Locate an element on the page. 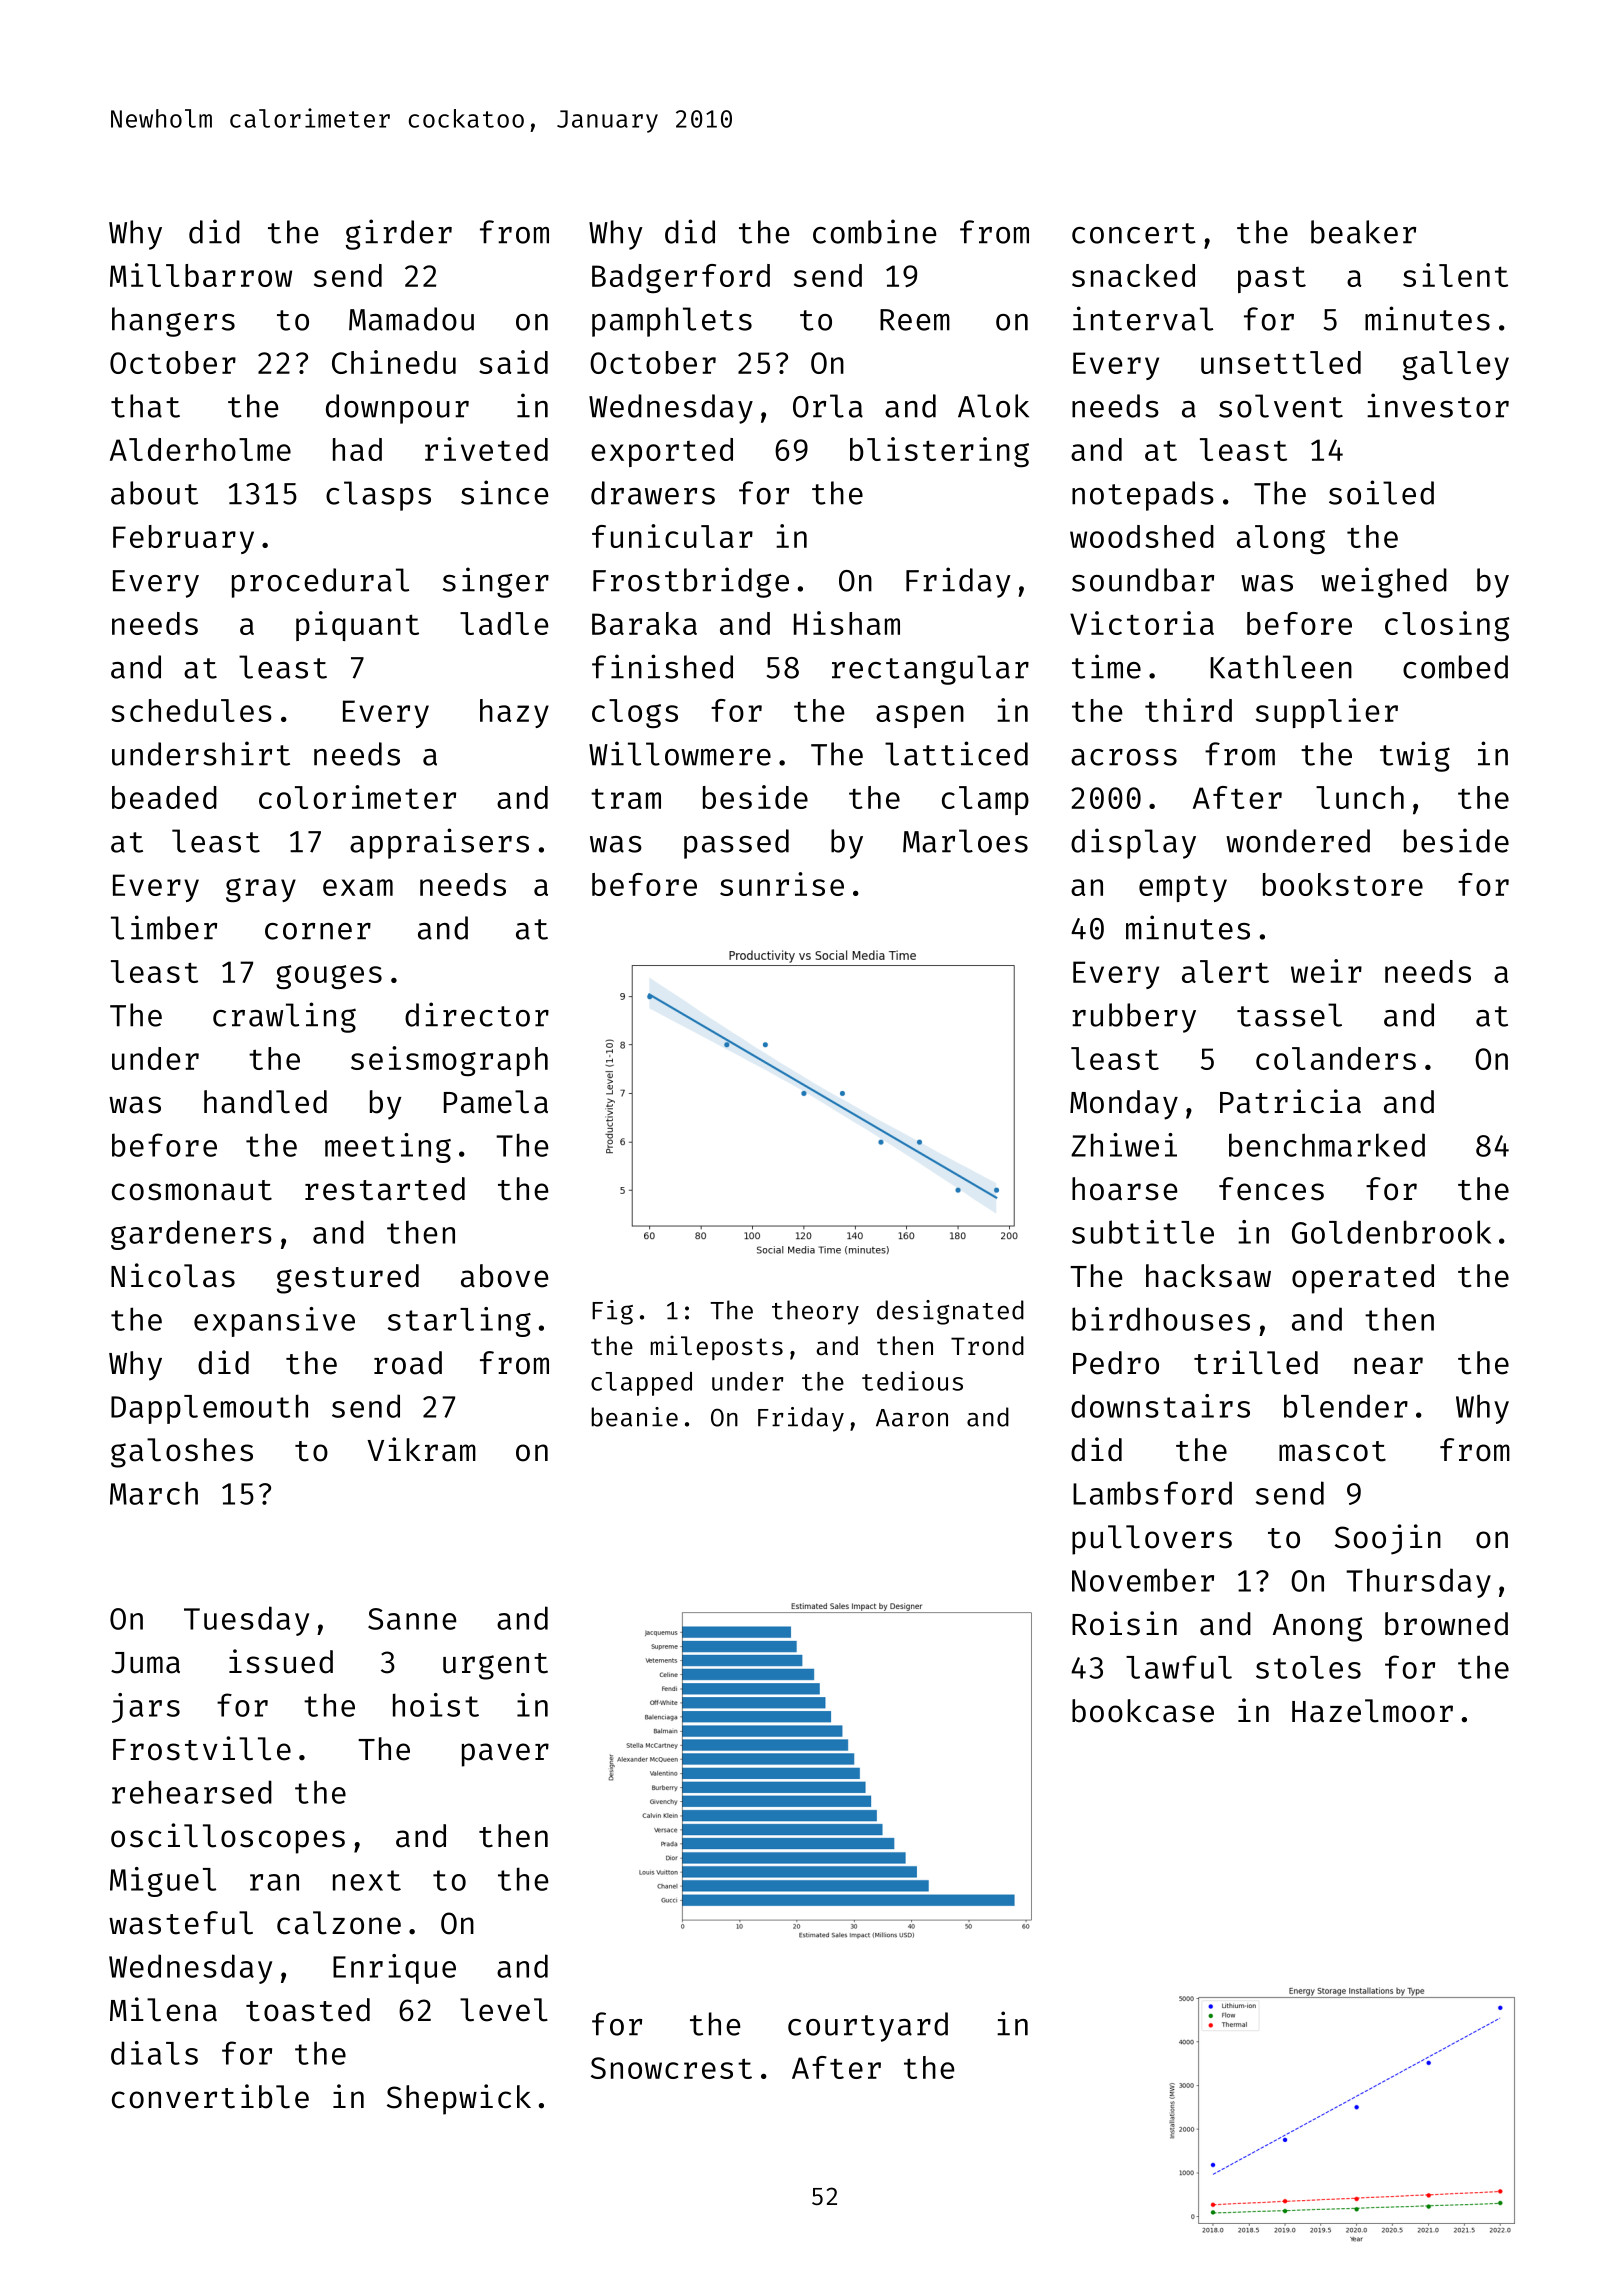 The width and height of the image is (1620, 2292). Hisham is located at coordinates (847, 623).
